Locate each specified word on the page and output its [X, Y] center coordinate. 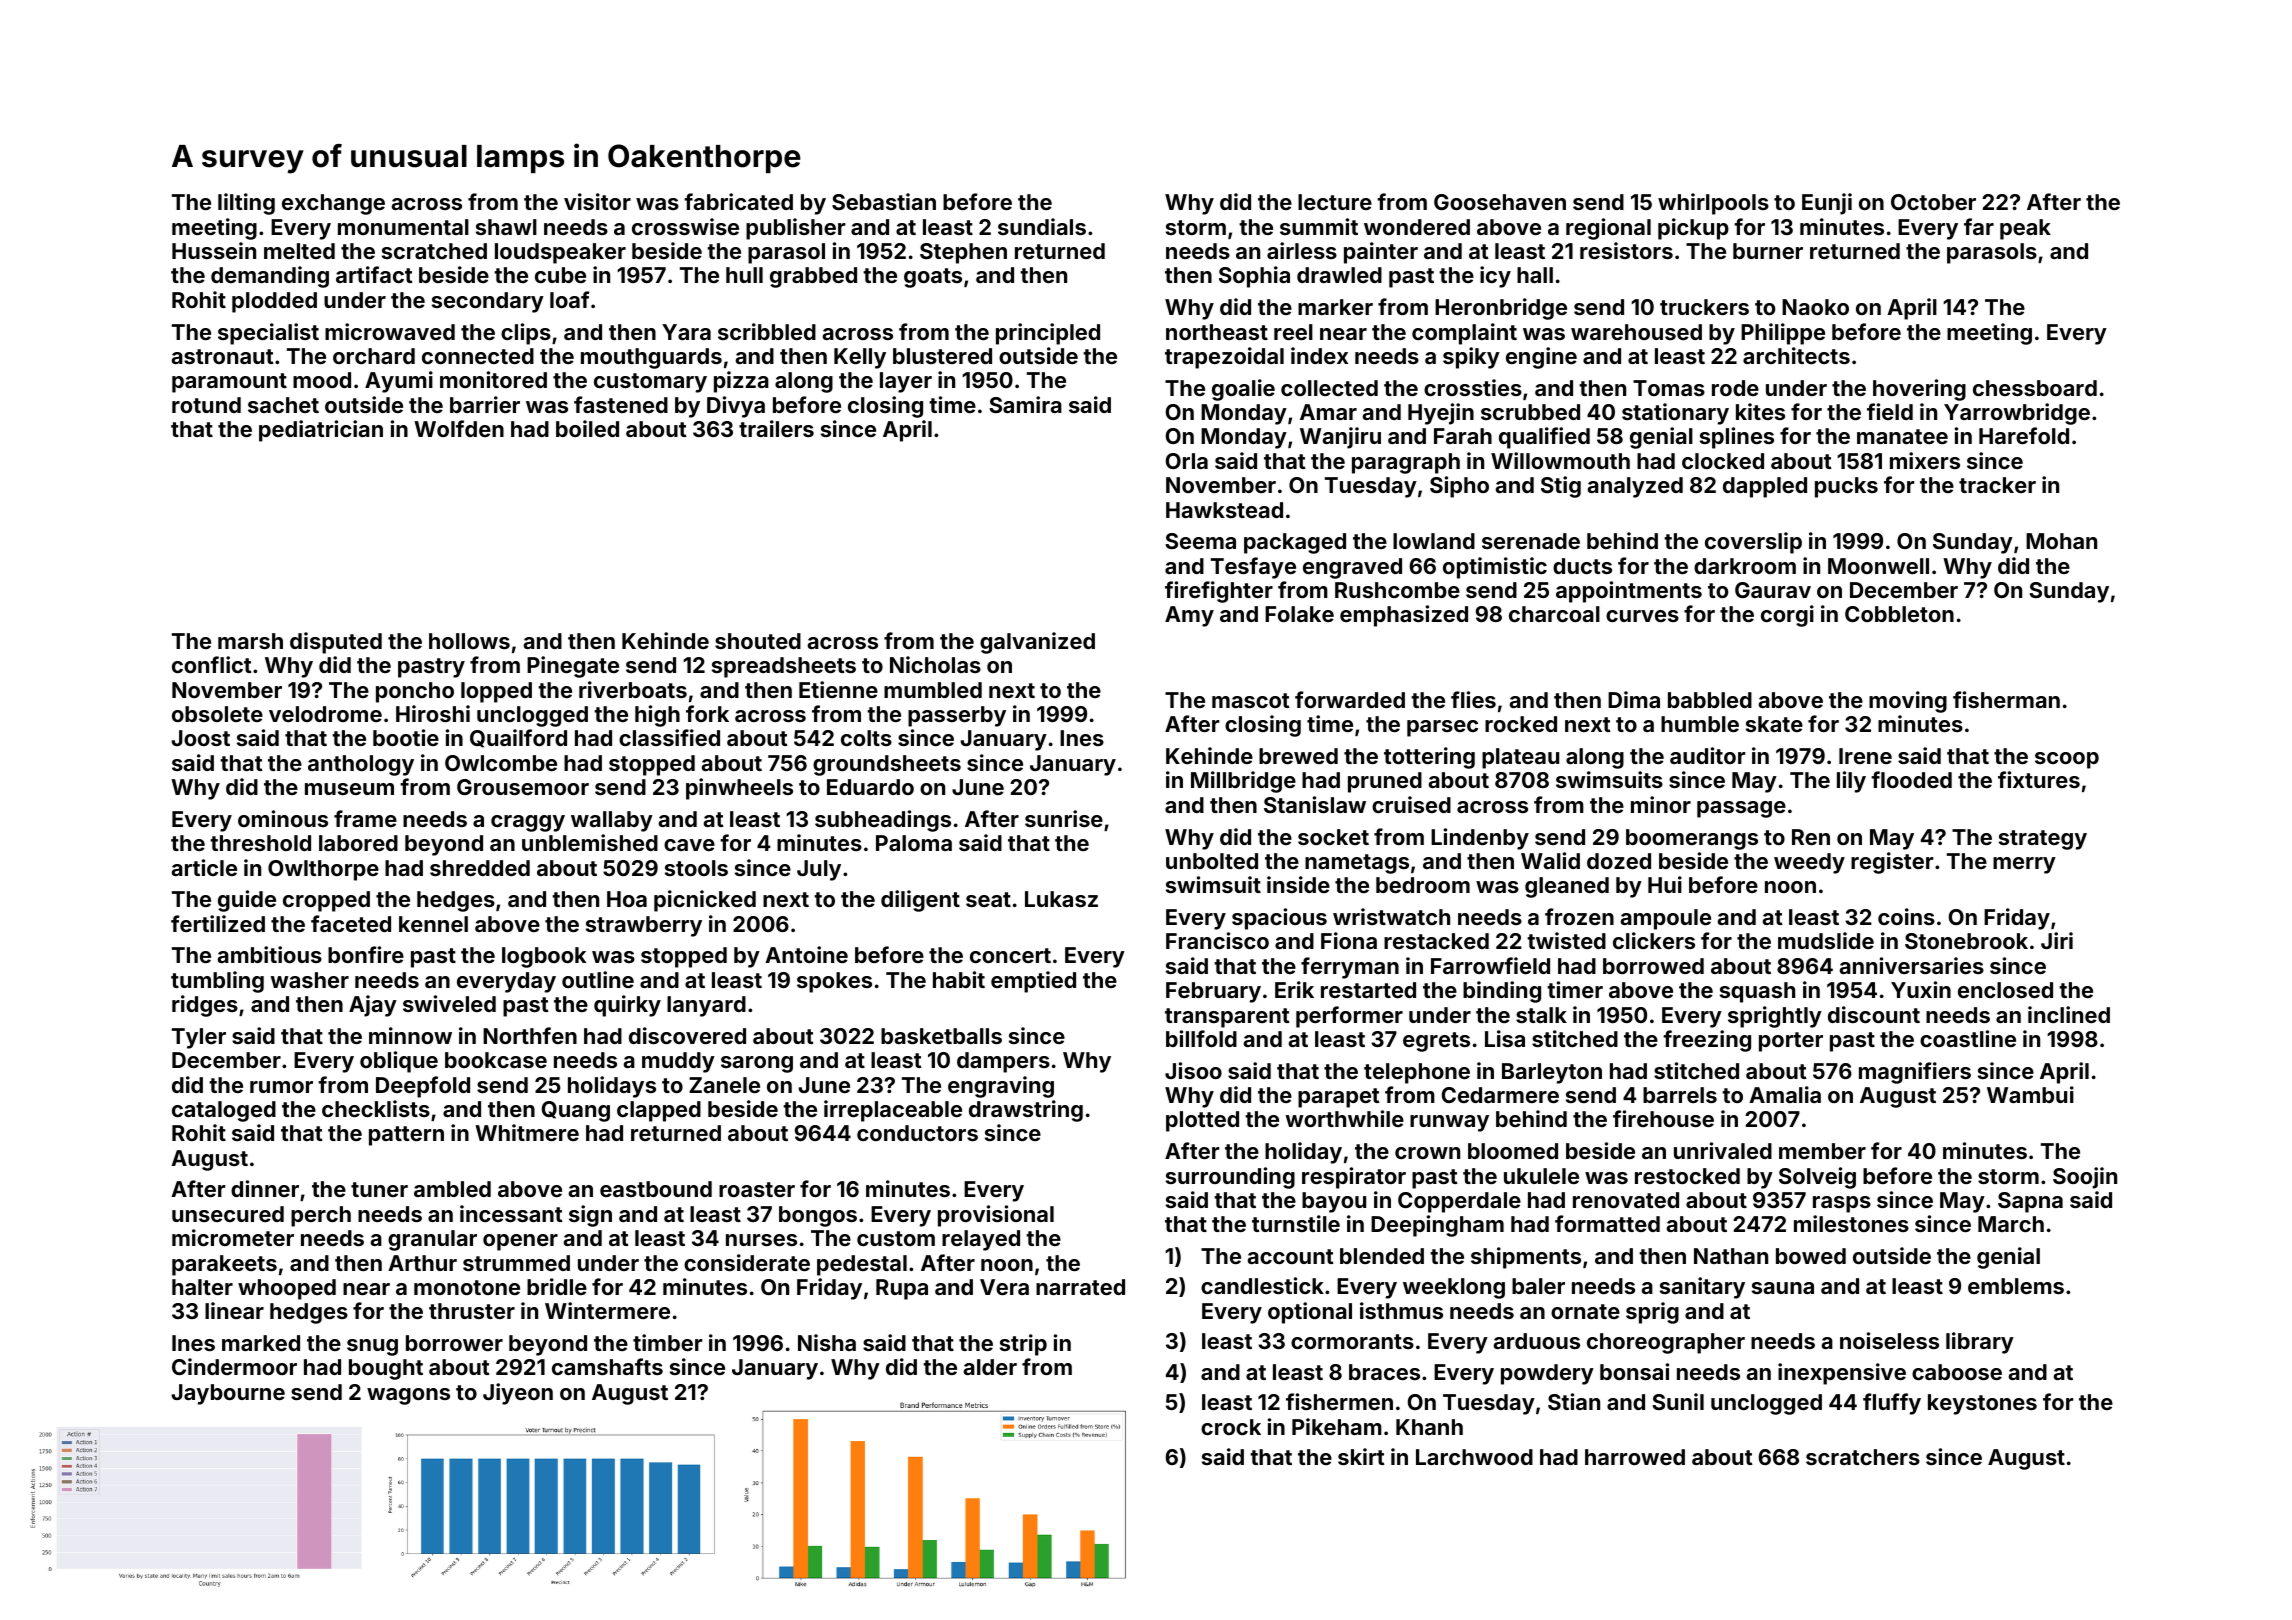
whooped [287, 1289]
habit [959, 979]
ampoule [1665, 919]
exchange [333, 204]
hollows [469, 641]
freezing [1707, 1041]
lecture [1335, 202]
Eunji [1827, 204]
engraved [1352, 568]
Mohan [2061, 541]
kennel [433, 924]
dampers [1003, 1062]
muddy [678, 1062]
